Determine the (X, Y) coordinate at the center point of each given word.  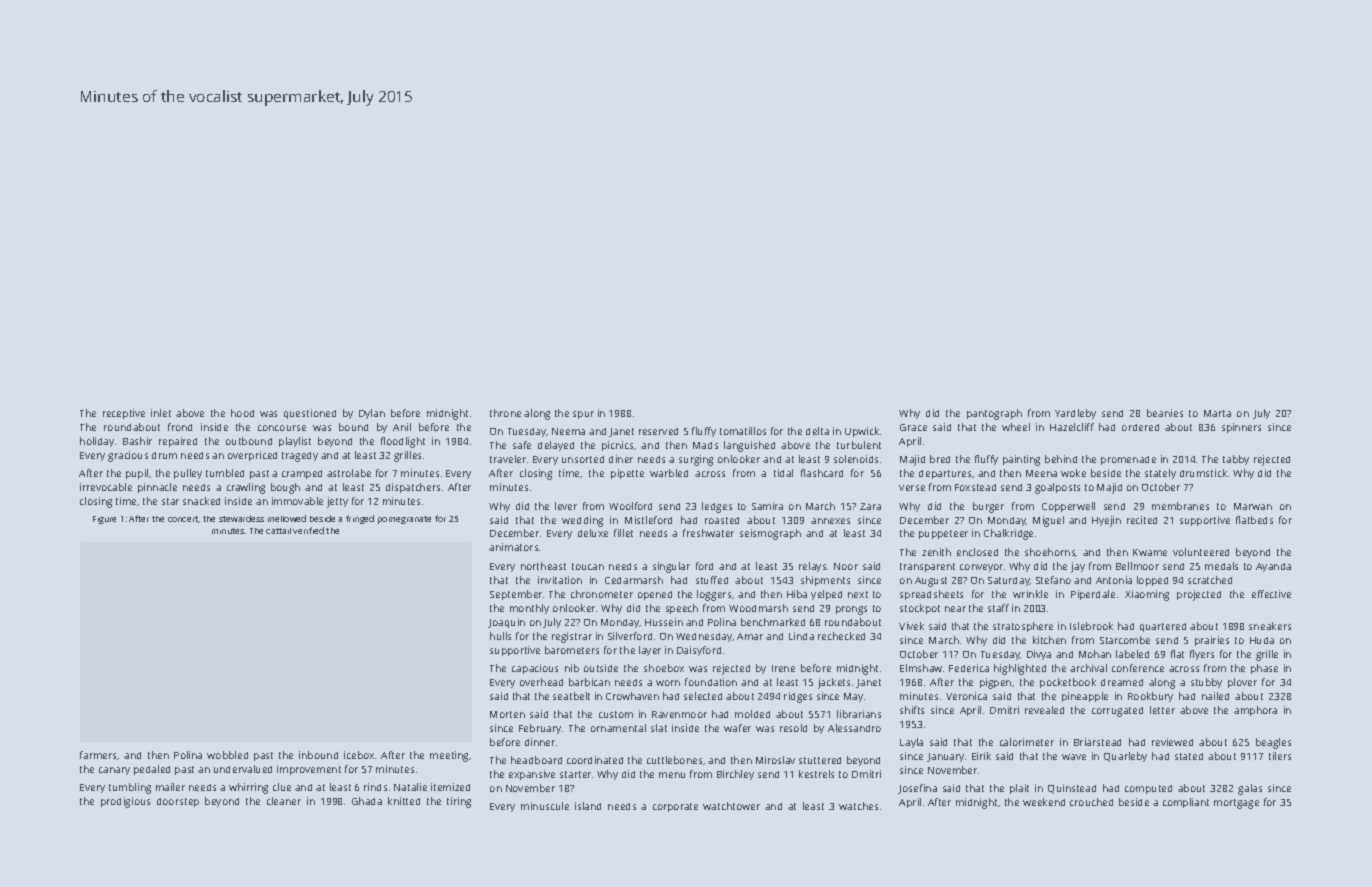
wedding (582, 521)
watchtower (731, 806)
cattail (278, 531)
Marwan (1253, 506)
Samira (767, 506)
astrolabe (349, 473)
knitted (404, 801)
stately (1160, 474)
